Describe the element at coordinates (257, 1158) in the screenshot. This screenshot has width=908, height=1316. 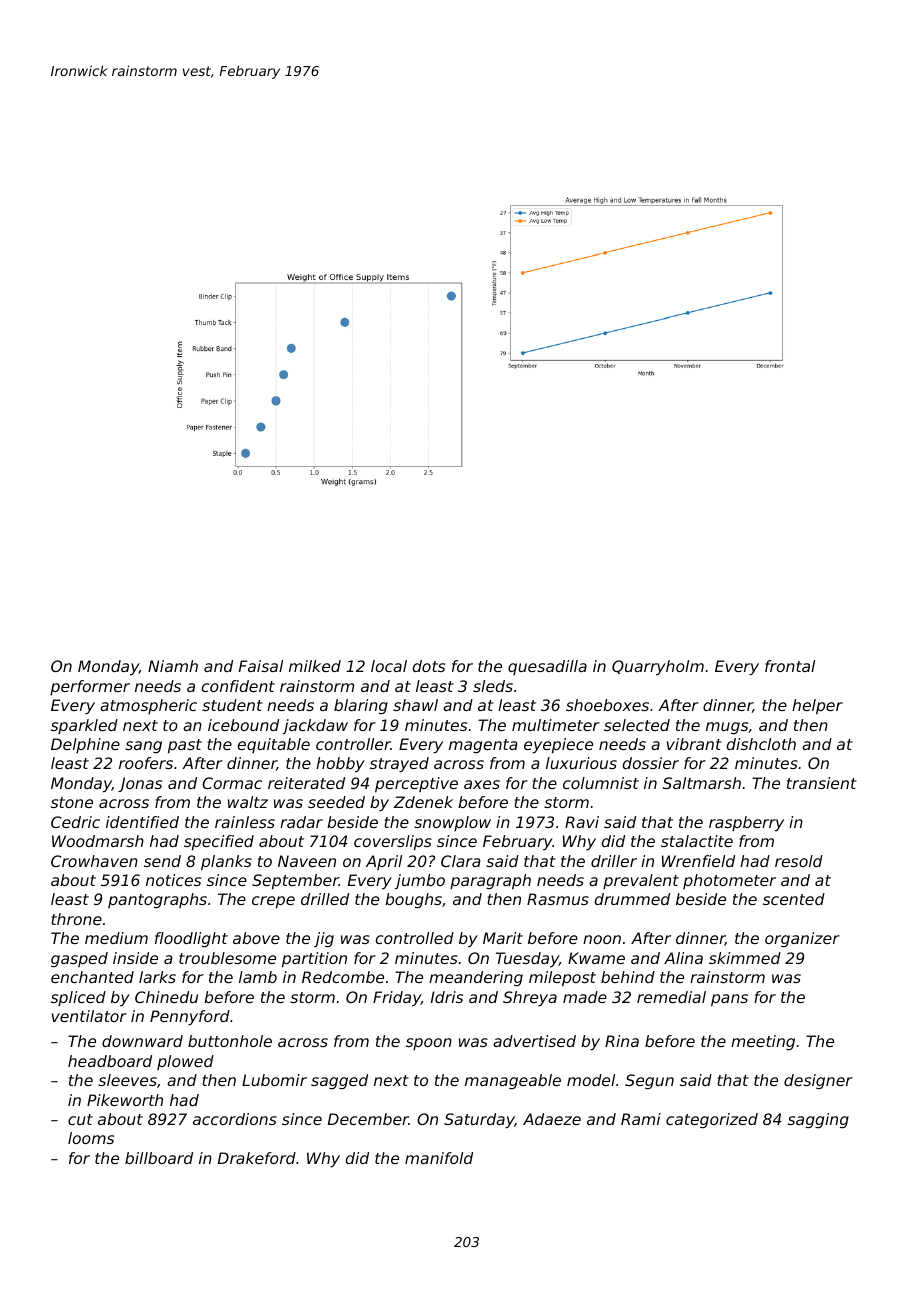
I see `Drakeford` at that location.
